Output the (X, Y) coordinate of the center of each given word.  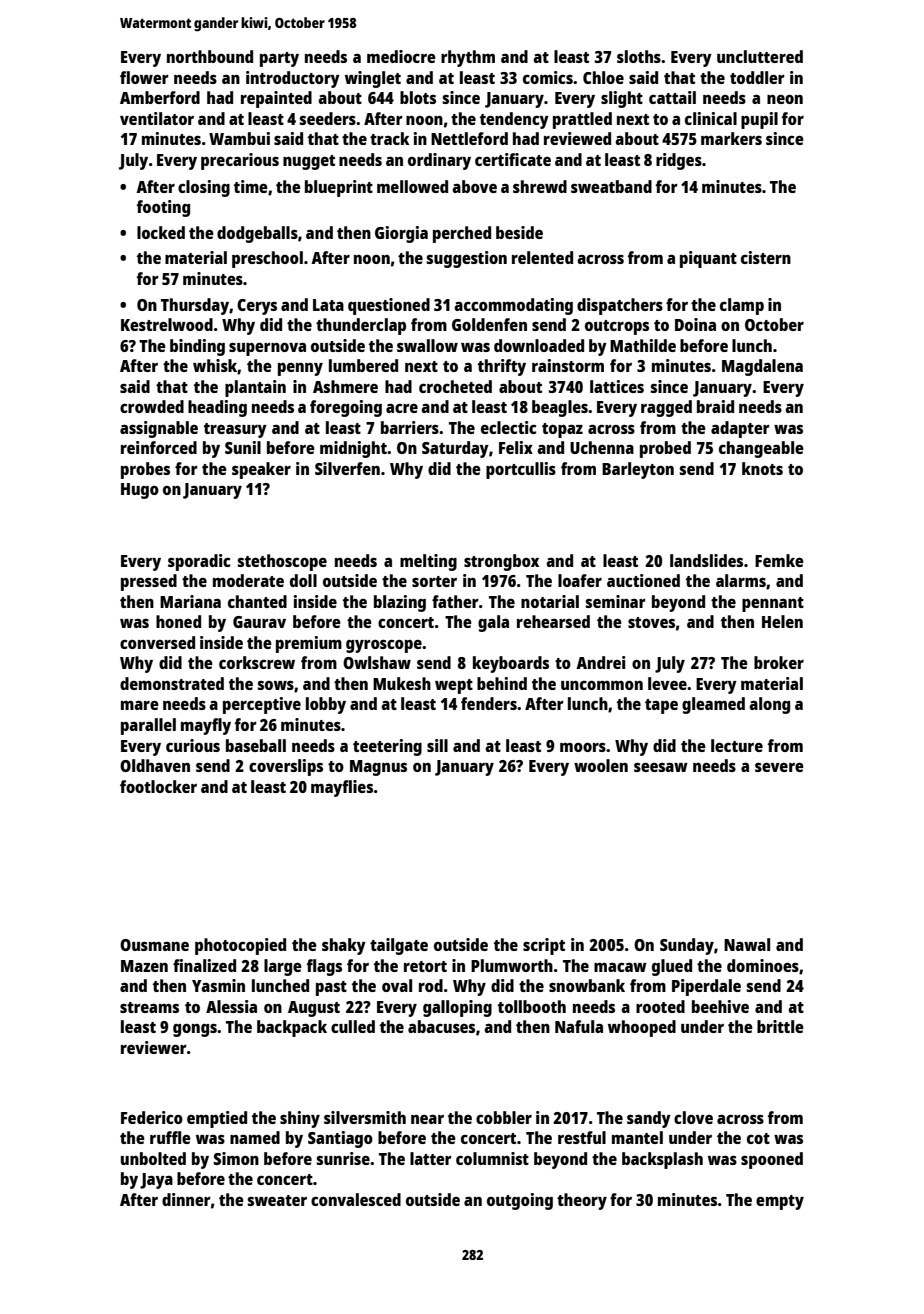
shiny (300, 1119)
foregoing (346, 408)
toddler (757, 77)
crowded (152, 406)
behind (502, 683)
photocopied (240, 946)
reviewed (577, 138)
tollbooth (532, 1006)
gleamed (713, 705)
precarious (240, 161)
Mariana (190, 601)
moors (583, 747)
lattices (617, 386)
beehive (720, 1006)
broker (779, 662)
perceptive (262, 705)
